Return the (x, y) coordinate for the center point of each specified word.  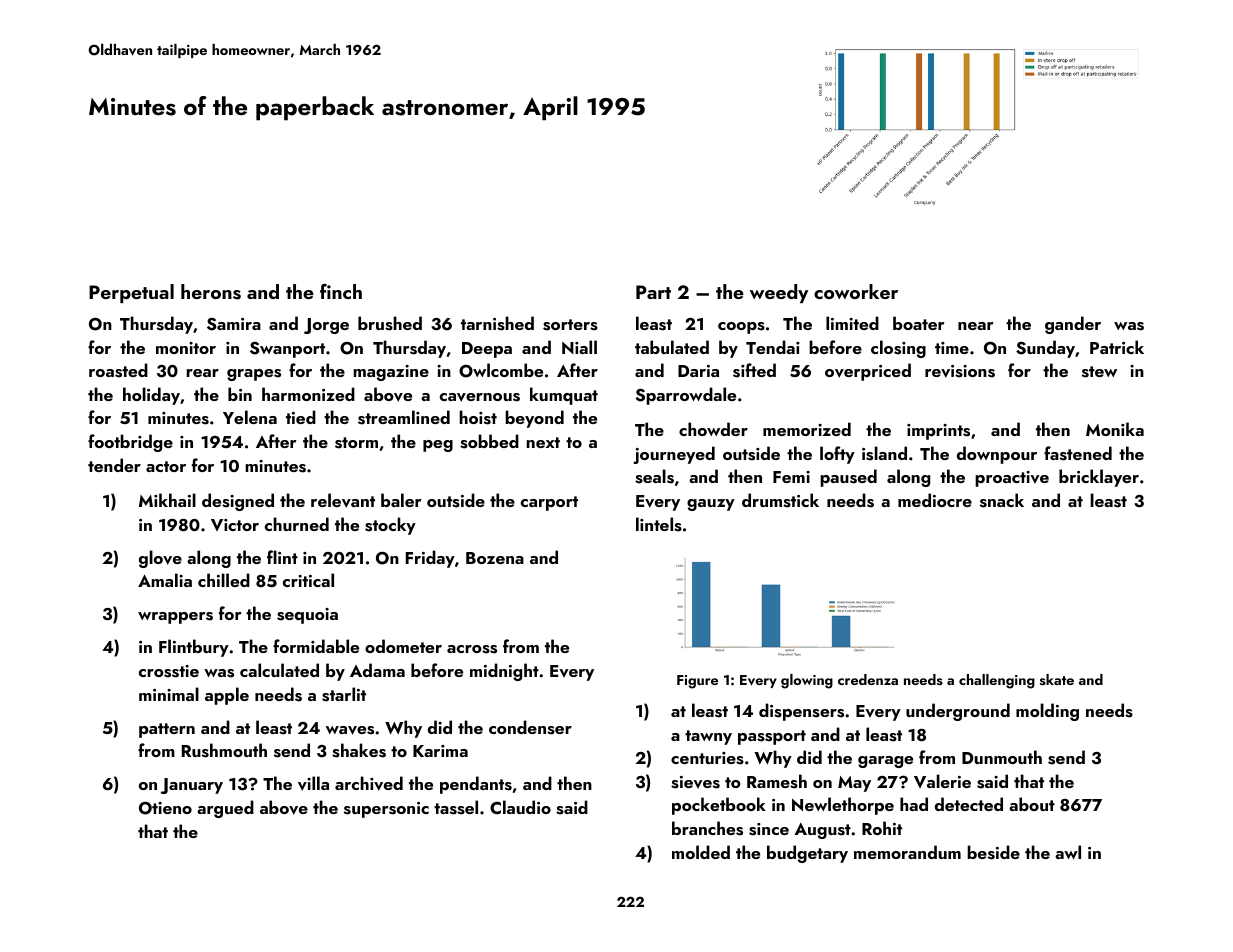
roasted (118, 370)
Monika (1115, 429)
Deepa (487, 350)
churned (297, 524)
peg (438, 446)
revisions (960, 371)
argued (225, 809)
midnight (504, 672)
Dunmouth (1002, 757)
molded (701, 852)
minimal (169, 694)
